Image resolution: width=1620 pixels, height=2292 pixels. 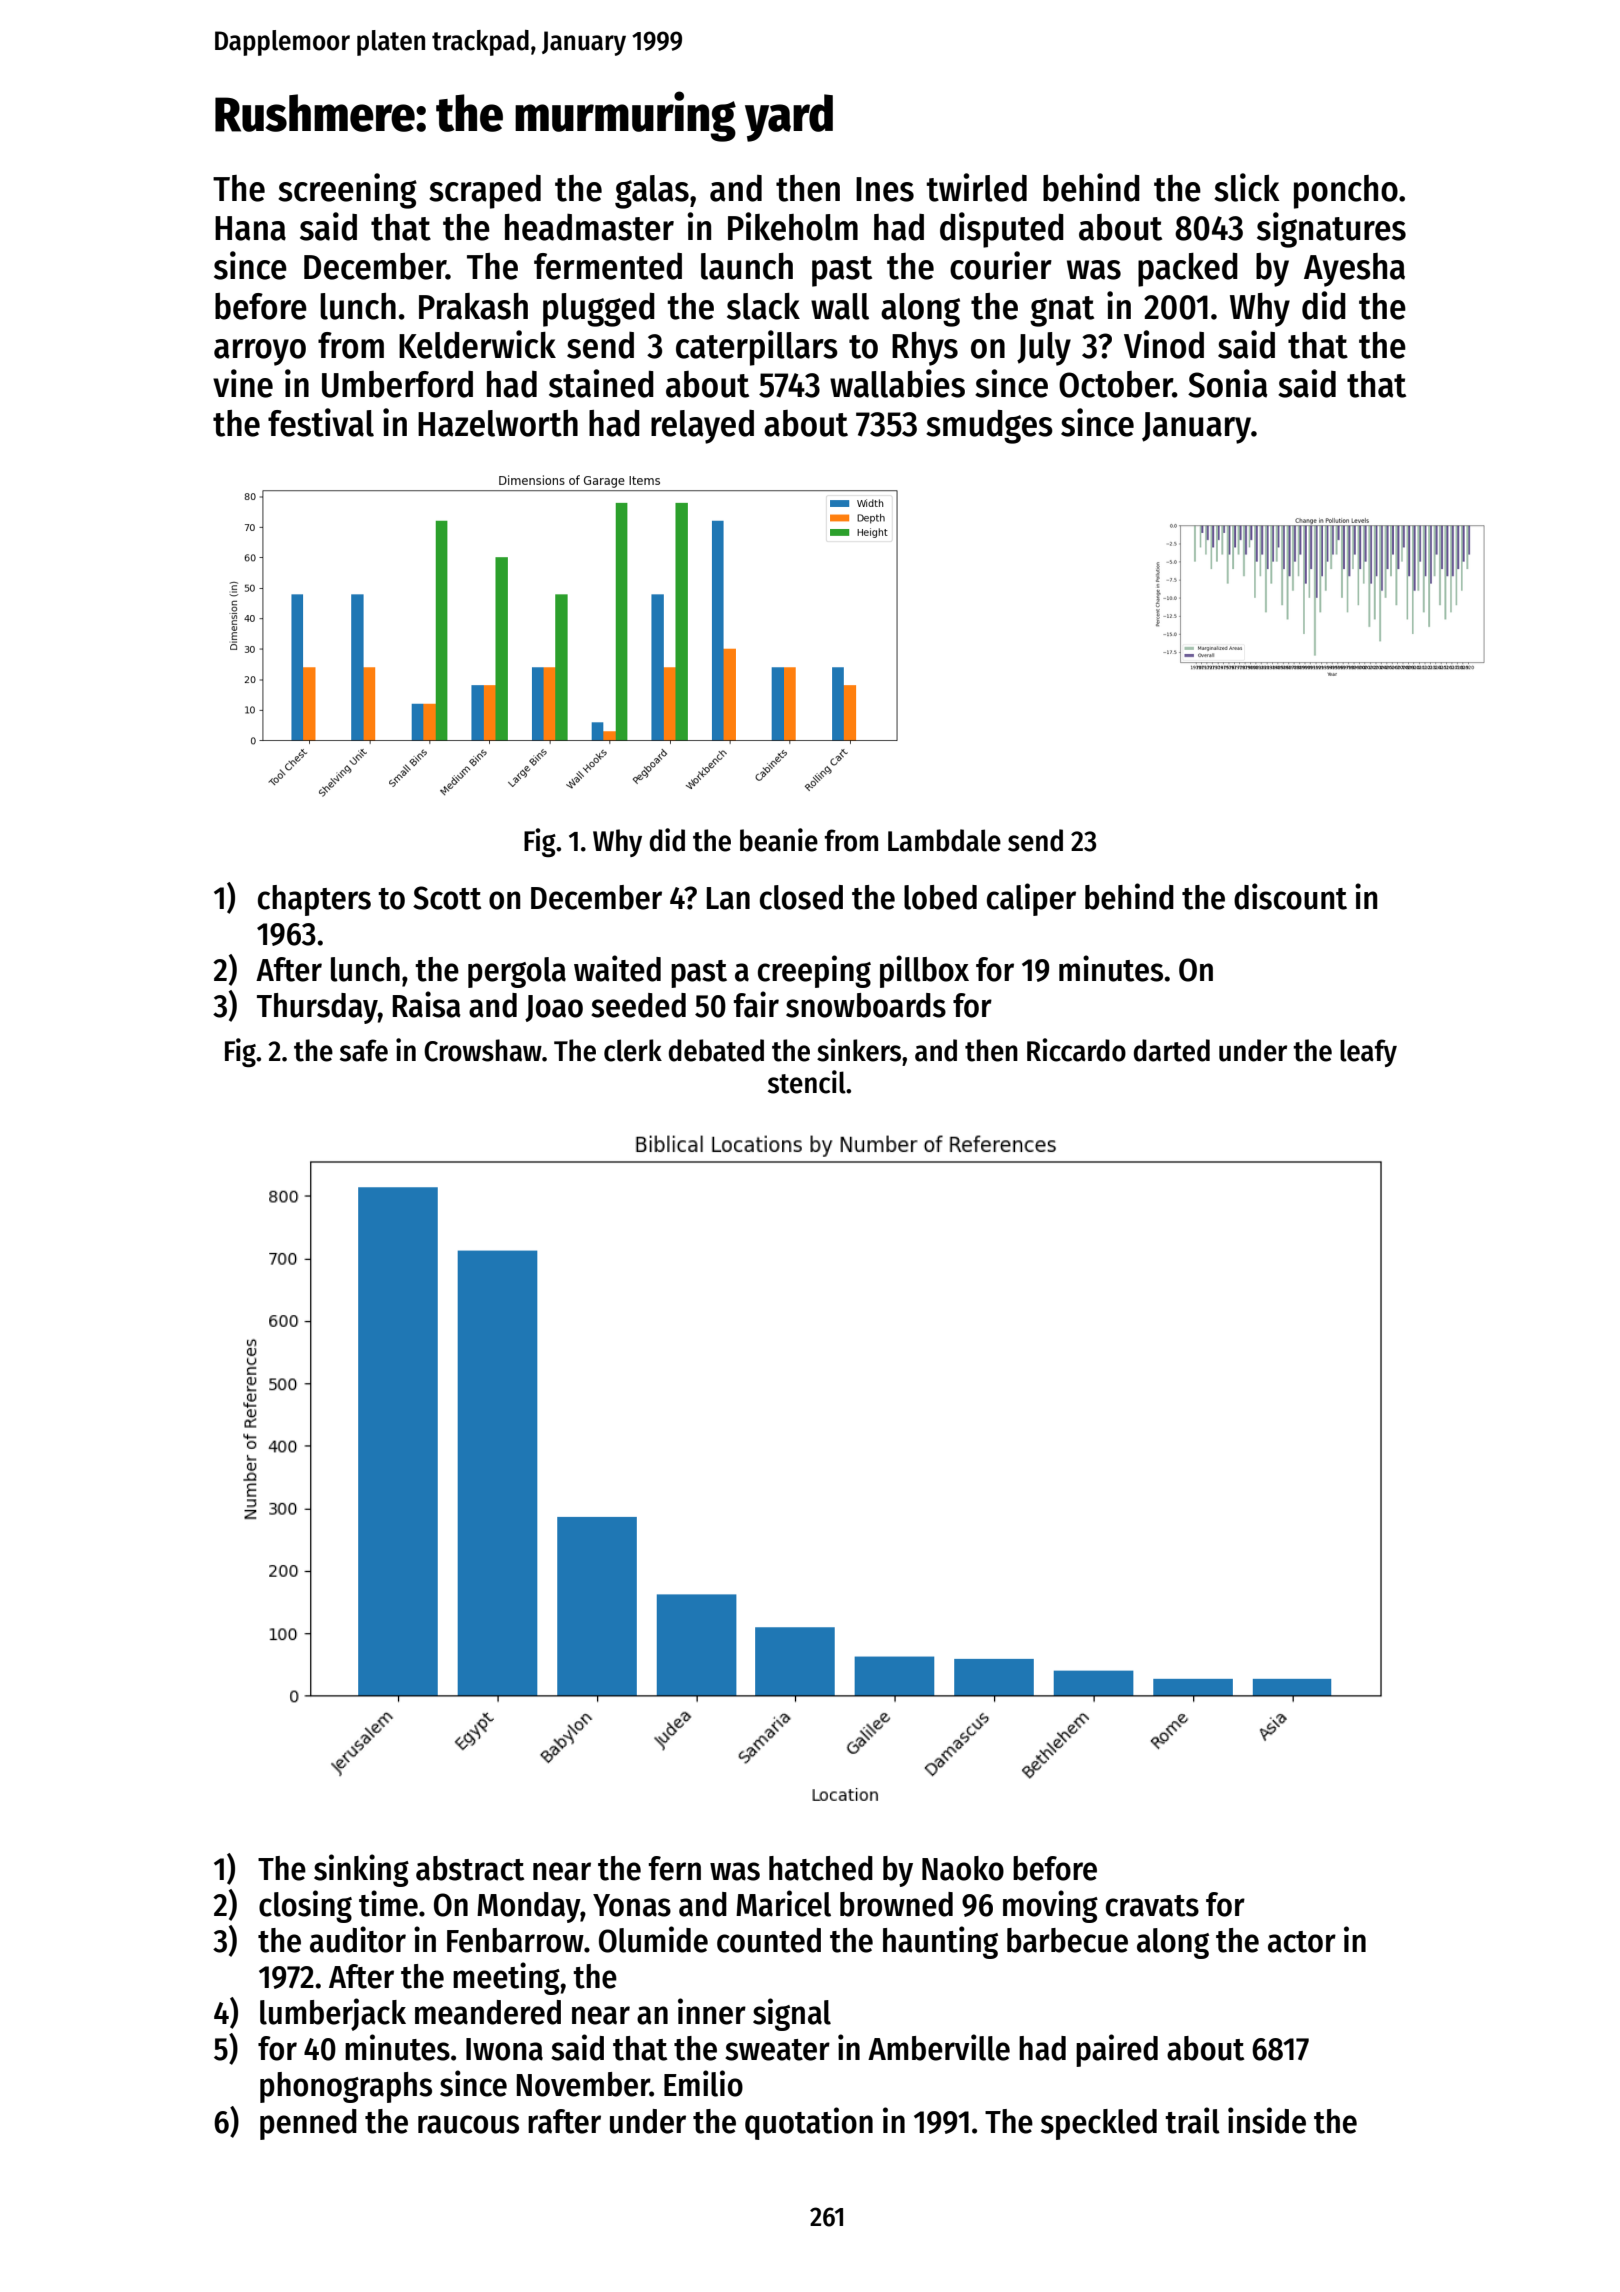 What do you see at coordinates (1302, 1942) in the image?
I see `actor` at bounding box center [1302, 1942].
